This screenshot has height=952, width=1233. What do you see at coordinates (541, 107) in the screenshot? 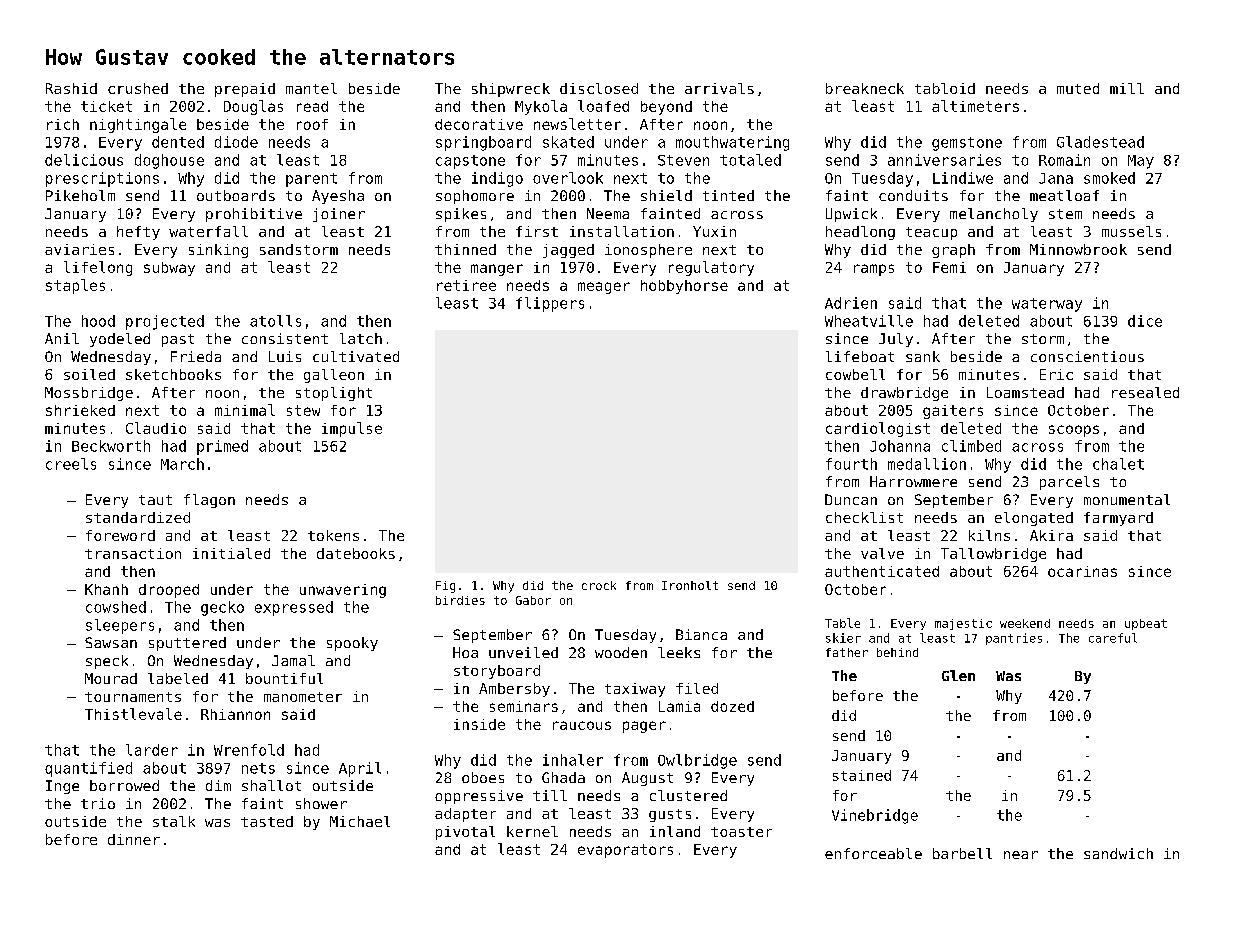
I see `Mykola` at bounding box center [541, 107].
